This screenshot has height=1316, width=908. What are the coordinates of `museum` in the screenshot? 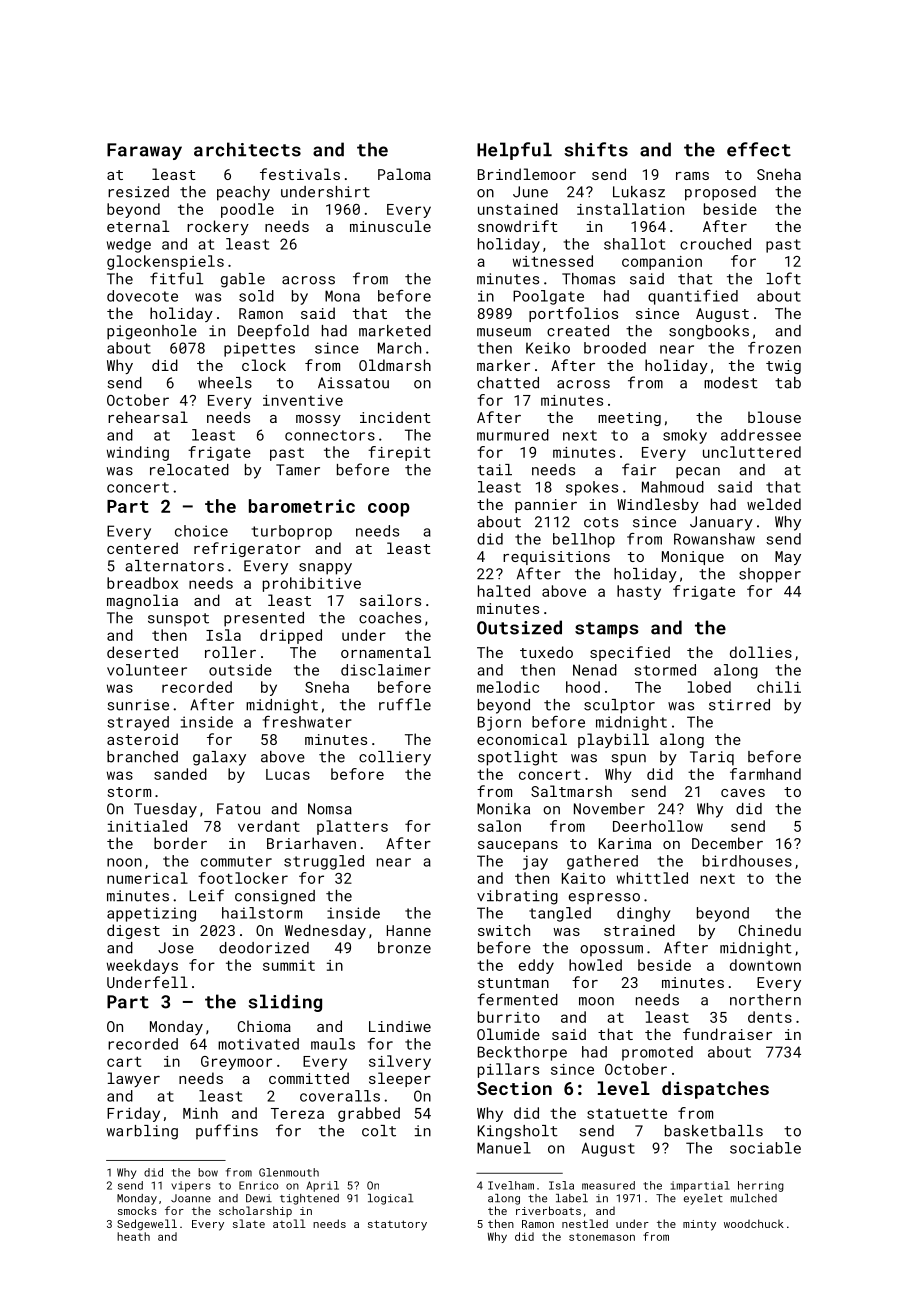 It's located at (504, 332).
